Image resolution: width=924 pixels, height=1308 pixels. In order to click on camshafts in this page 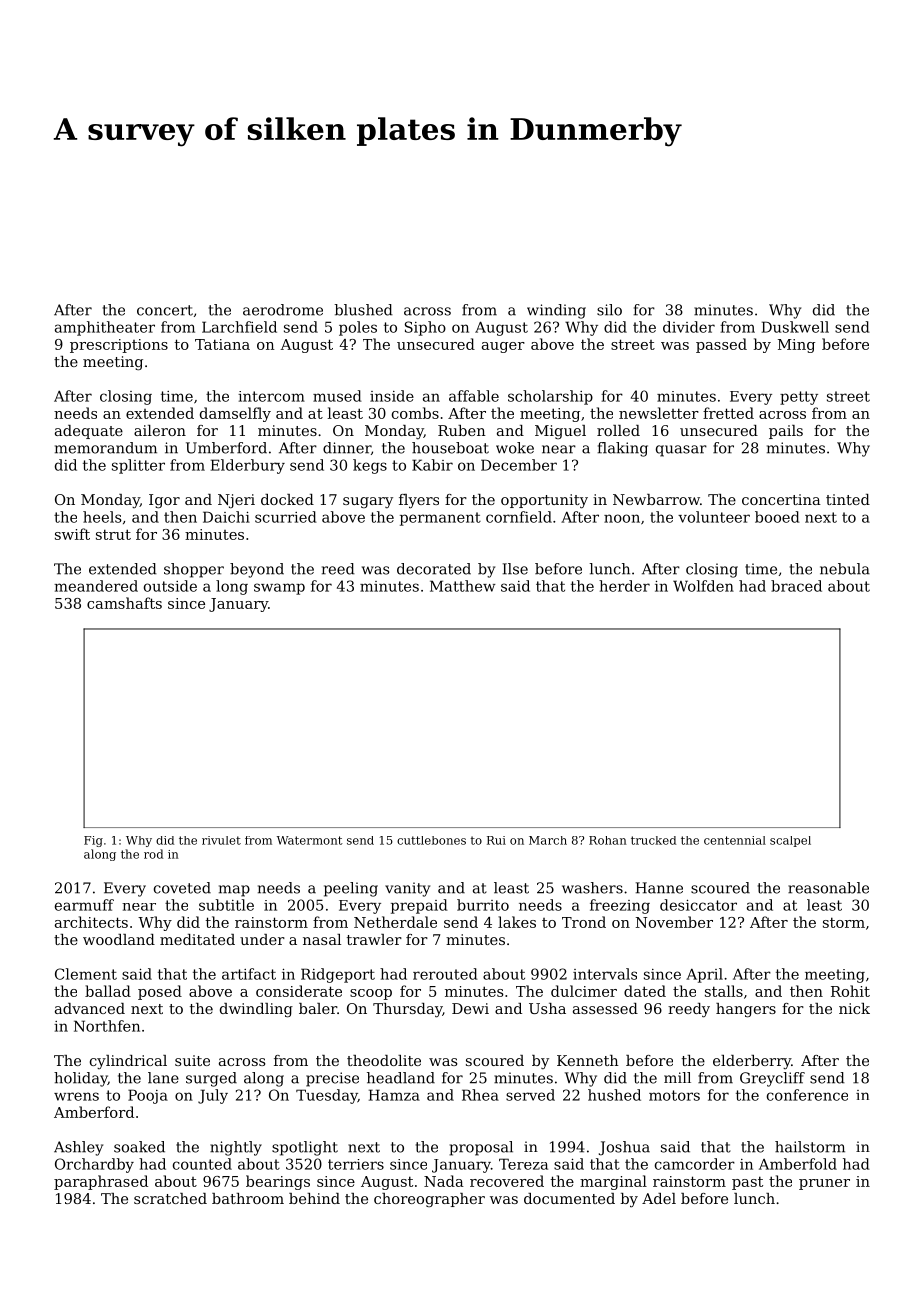, I will do `click(124, 603)`.
